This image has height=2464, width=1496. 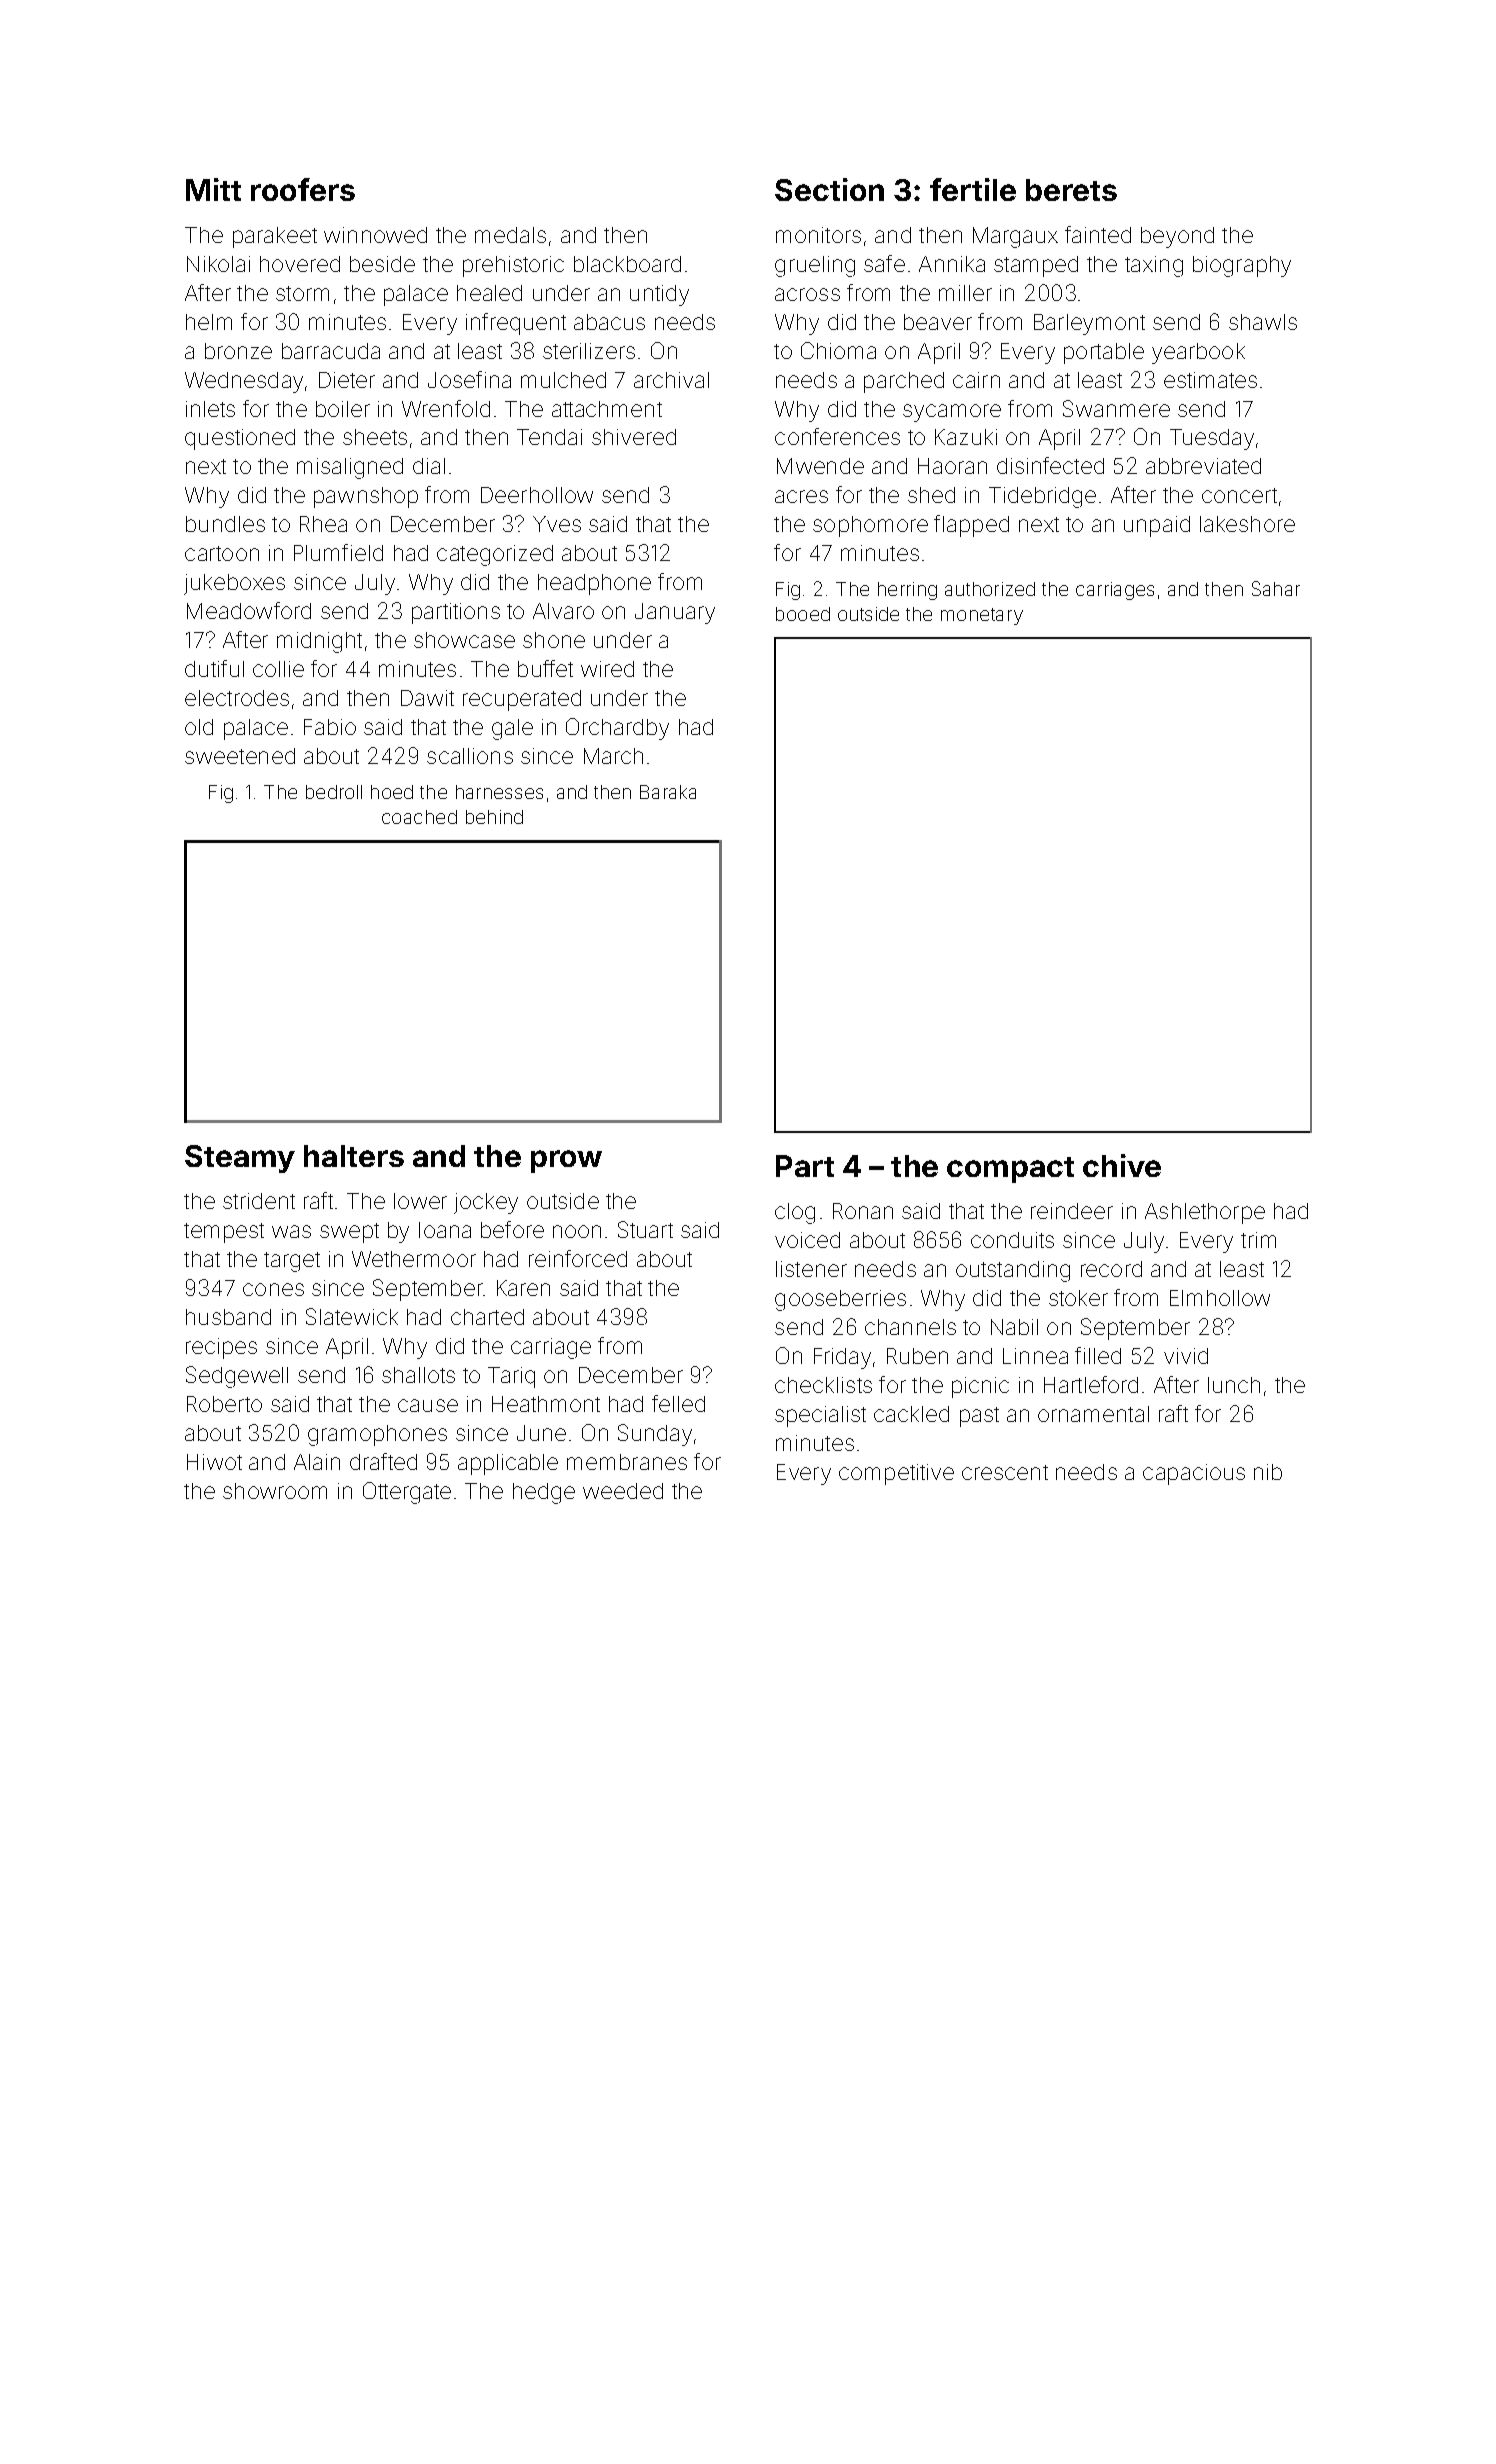 What do you see at coordinates (668, 792) in the image?
I see `Baraka` at bounding box center [668, 792].
